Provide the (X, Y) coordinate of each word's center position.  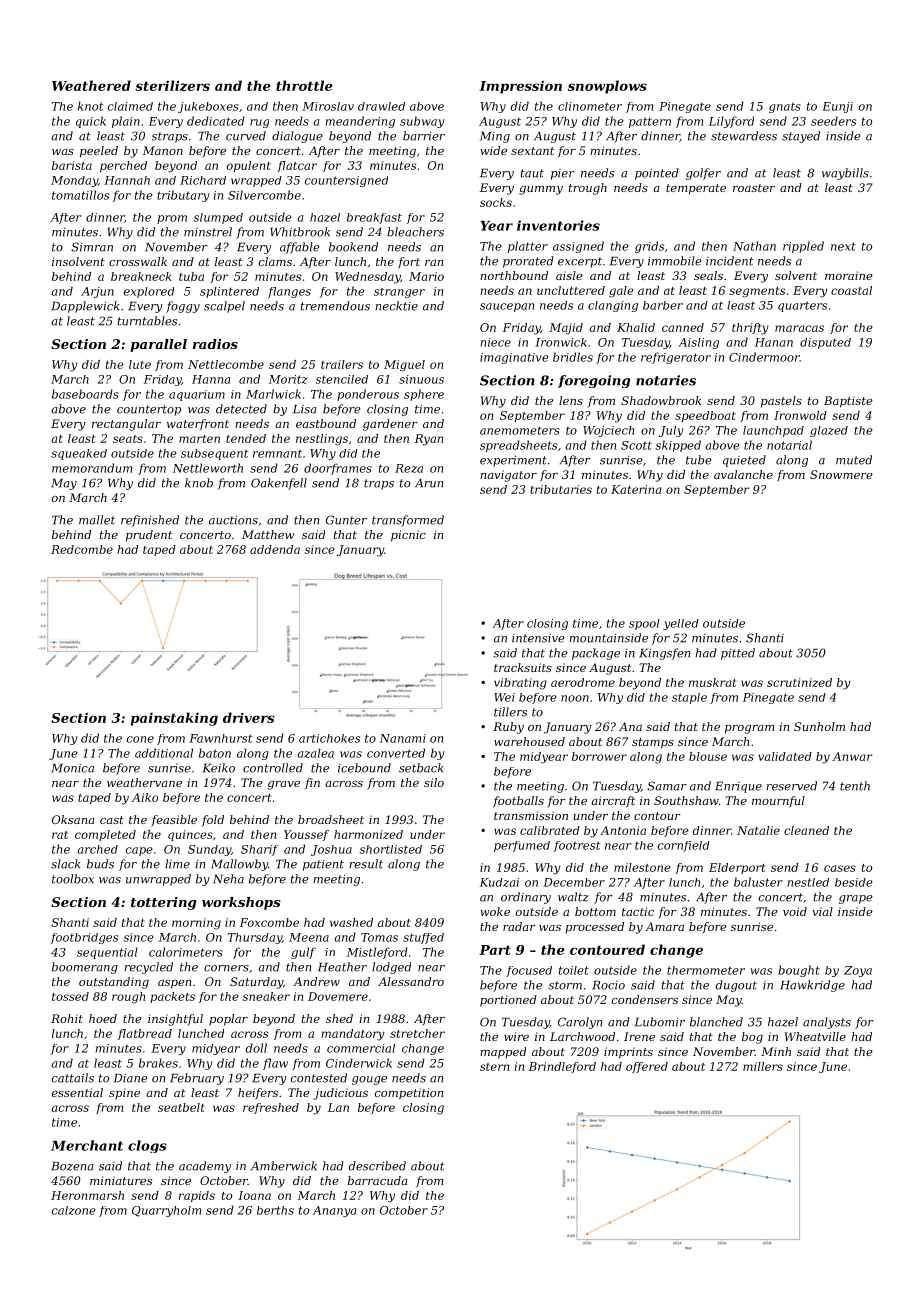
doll (256, 1048)
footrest (577, 846)
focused (529, 971)
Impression (520, 87)
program (750, 729)
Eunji (837, 107)
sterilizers (172, 85)
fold (213, 820)
